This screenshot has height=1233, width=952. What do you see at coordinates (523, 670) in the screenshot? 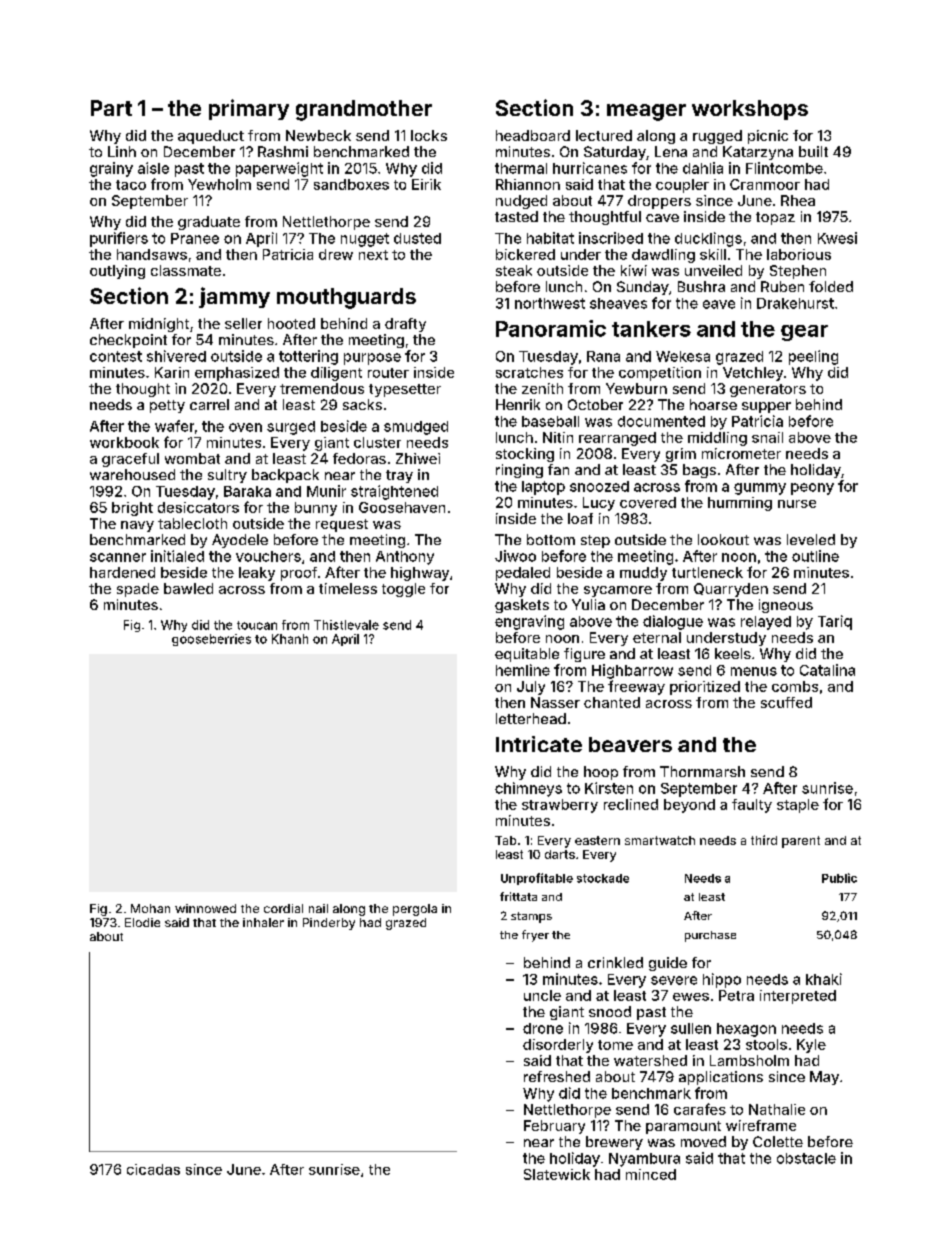
I see `hemline` at bounding box center [523, 670].
